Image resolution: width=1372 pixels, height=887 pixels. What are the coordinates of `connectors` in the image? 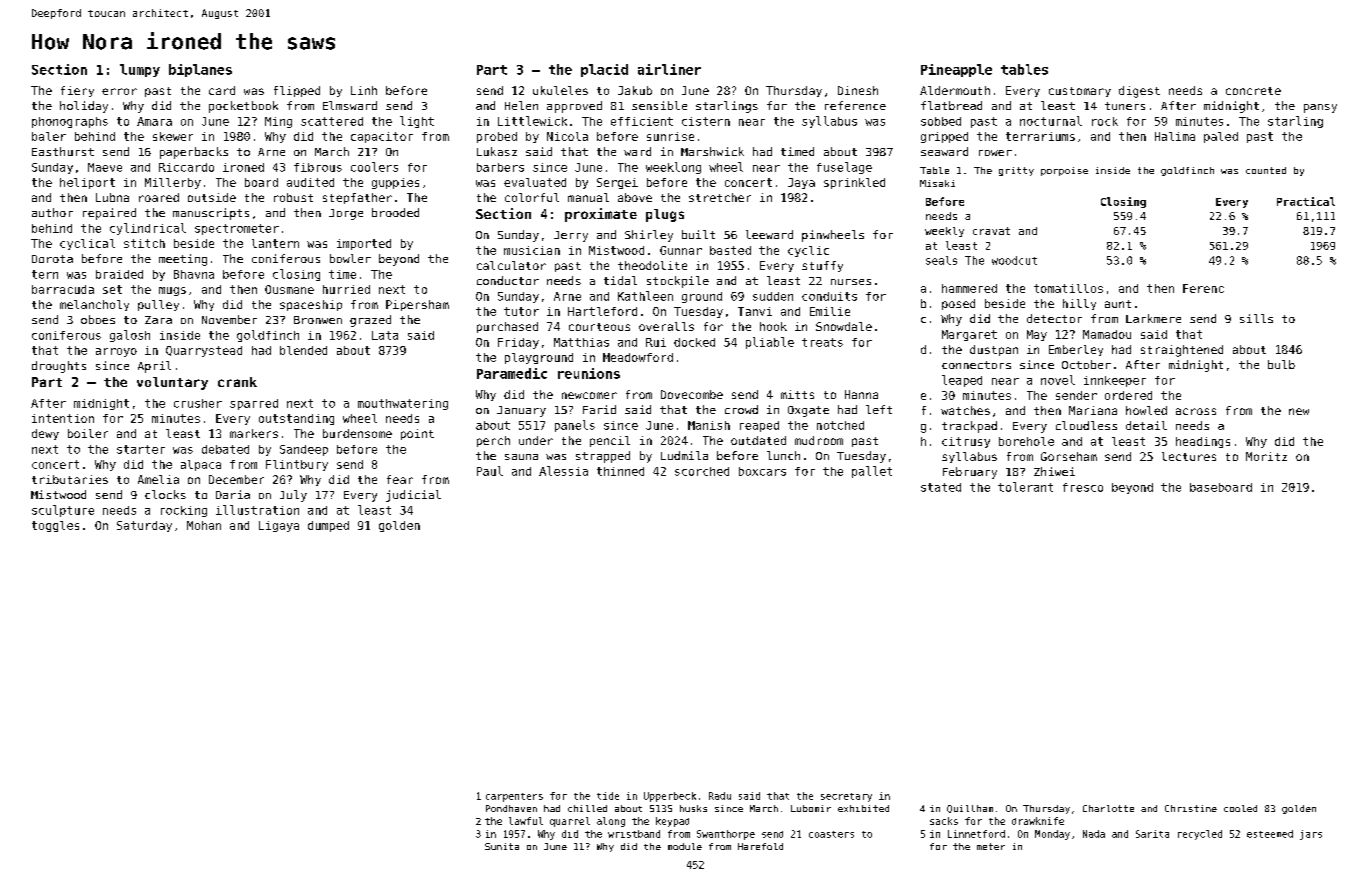 It's located at (976, 365).
